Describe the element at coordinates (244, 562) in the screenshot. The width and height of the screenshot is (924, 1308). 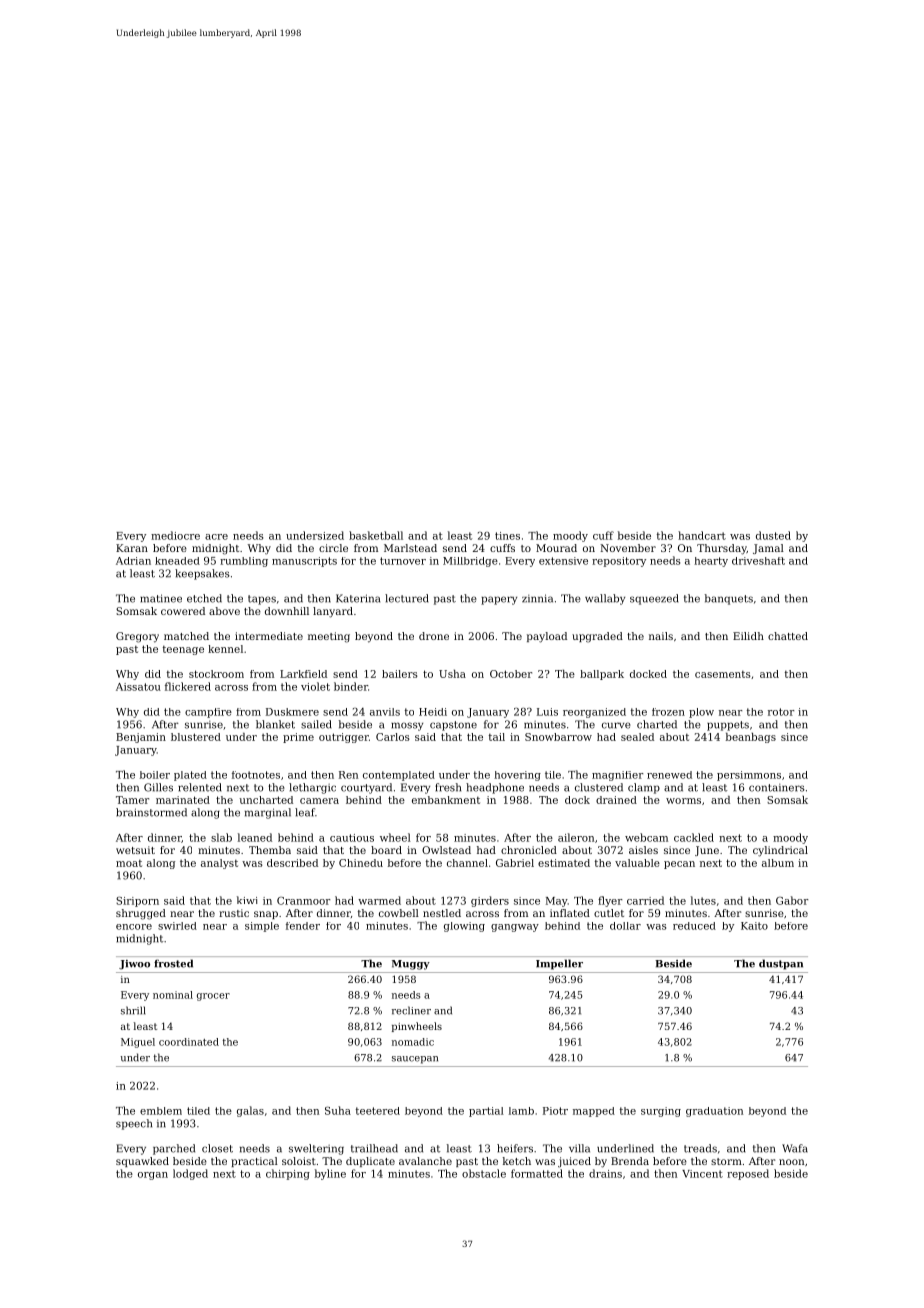
I see `rumbling` at that location.
